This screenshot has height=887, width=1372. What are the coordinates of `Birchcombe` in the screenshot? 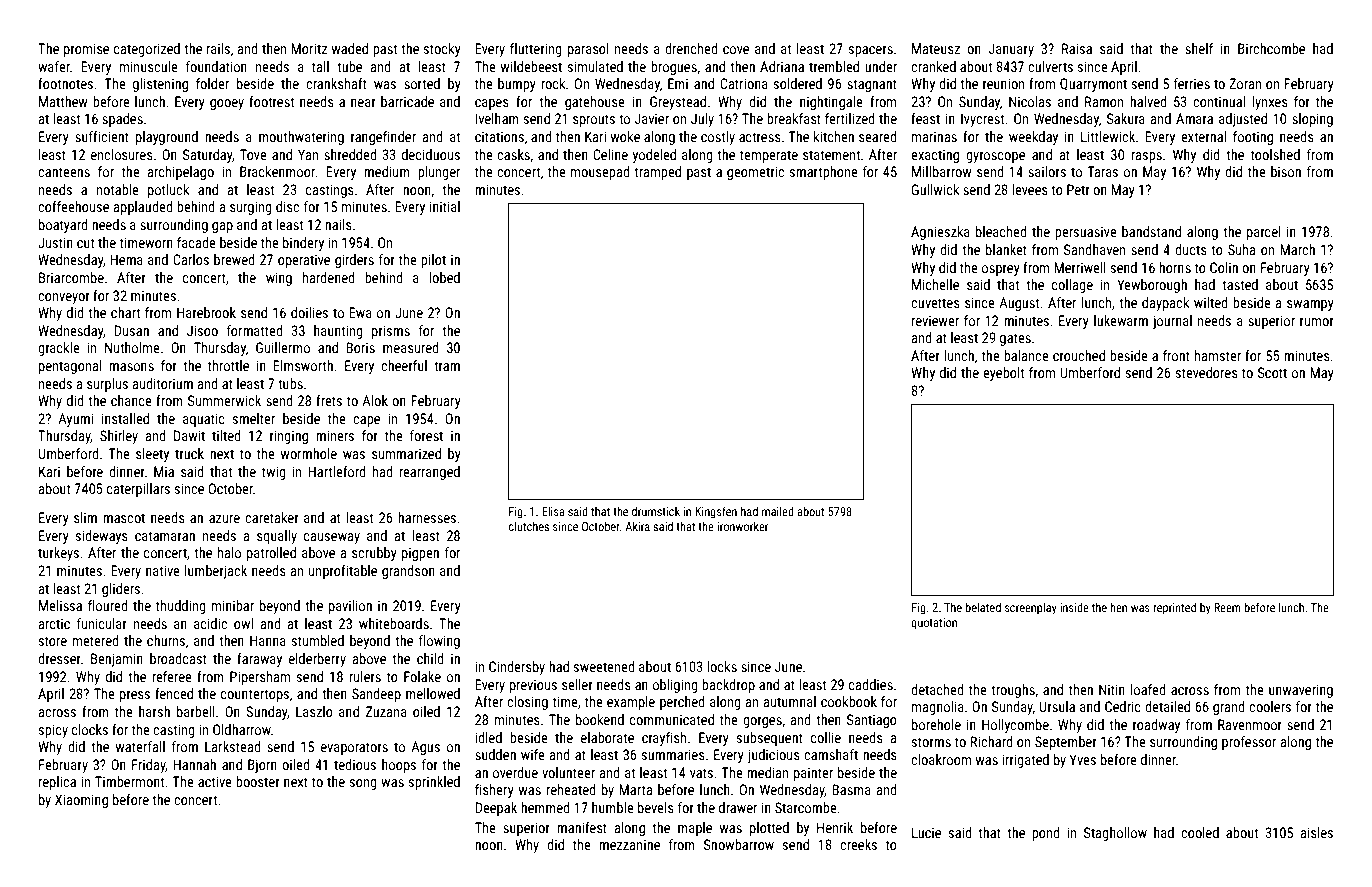 It's located at (1271, 48).
